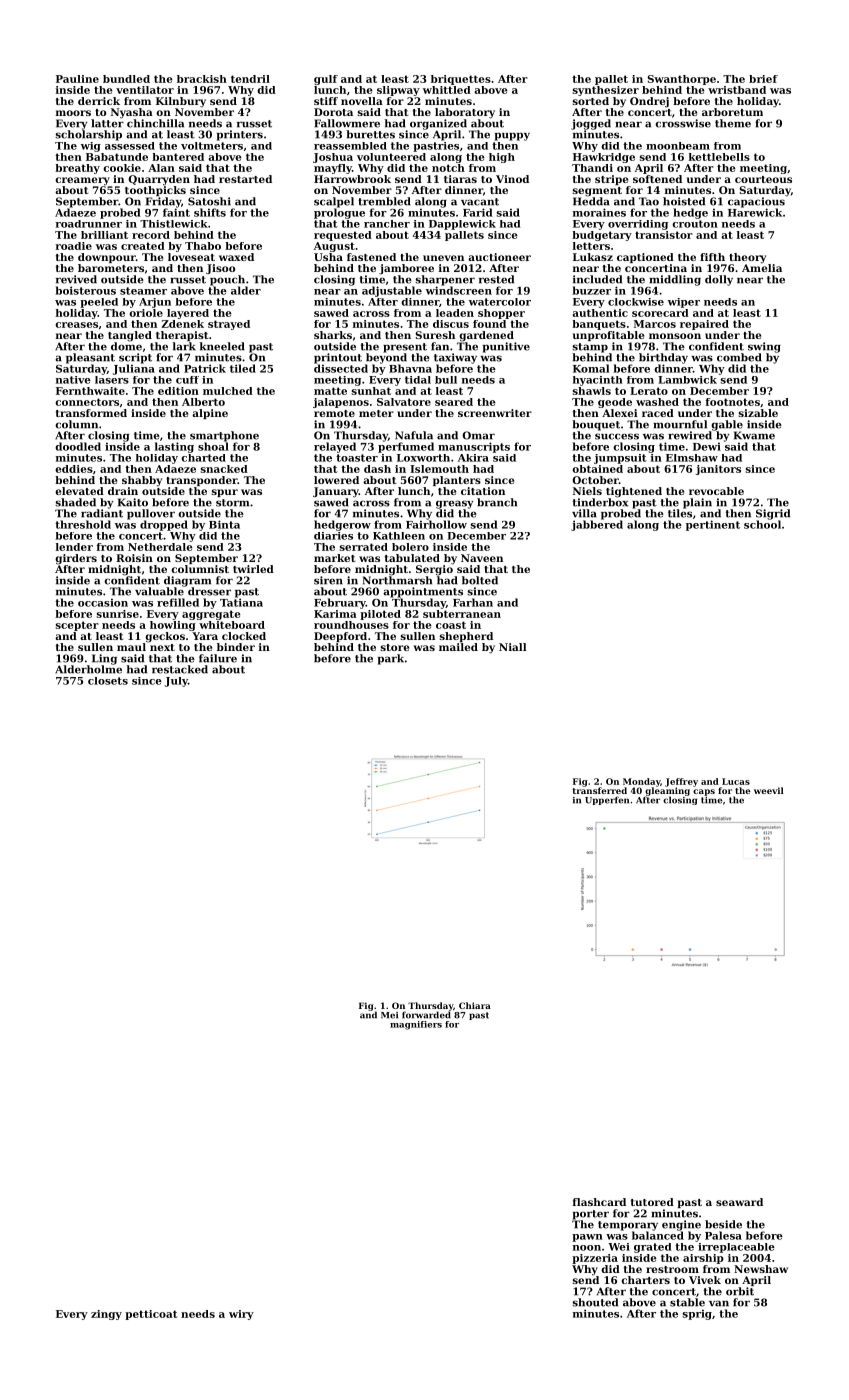 The height and width of the document is (1400, 849). What do you see at coordinates (82, 181) in the document?
I see `creamery` at bounding box center [82, 181].
